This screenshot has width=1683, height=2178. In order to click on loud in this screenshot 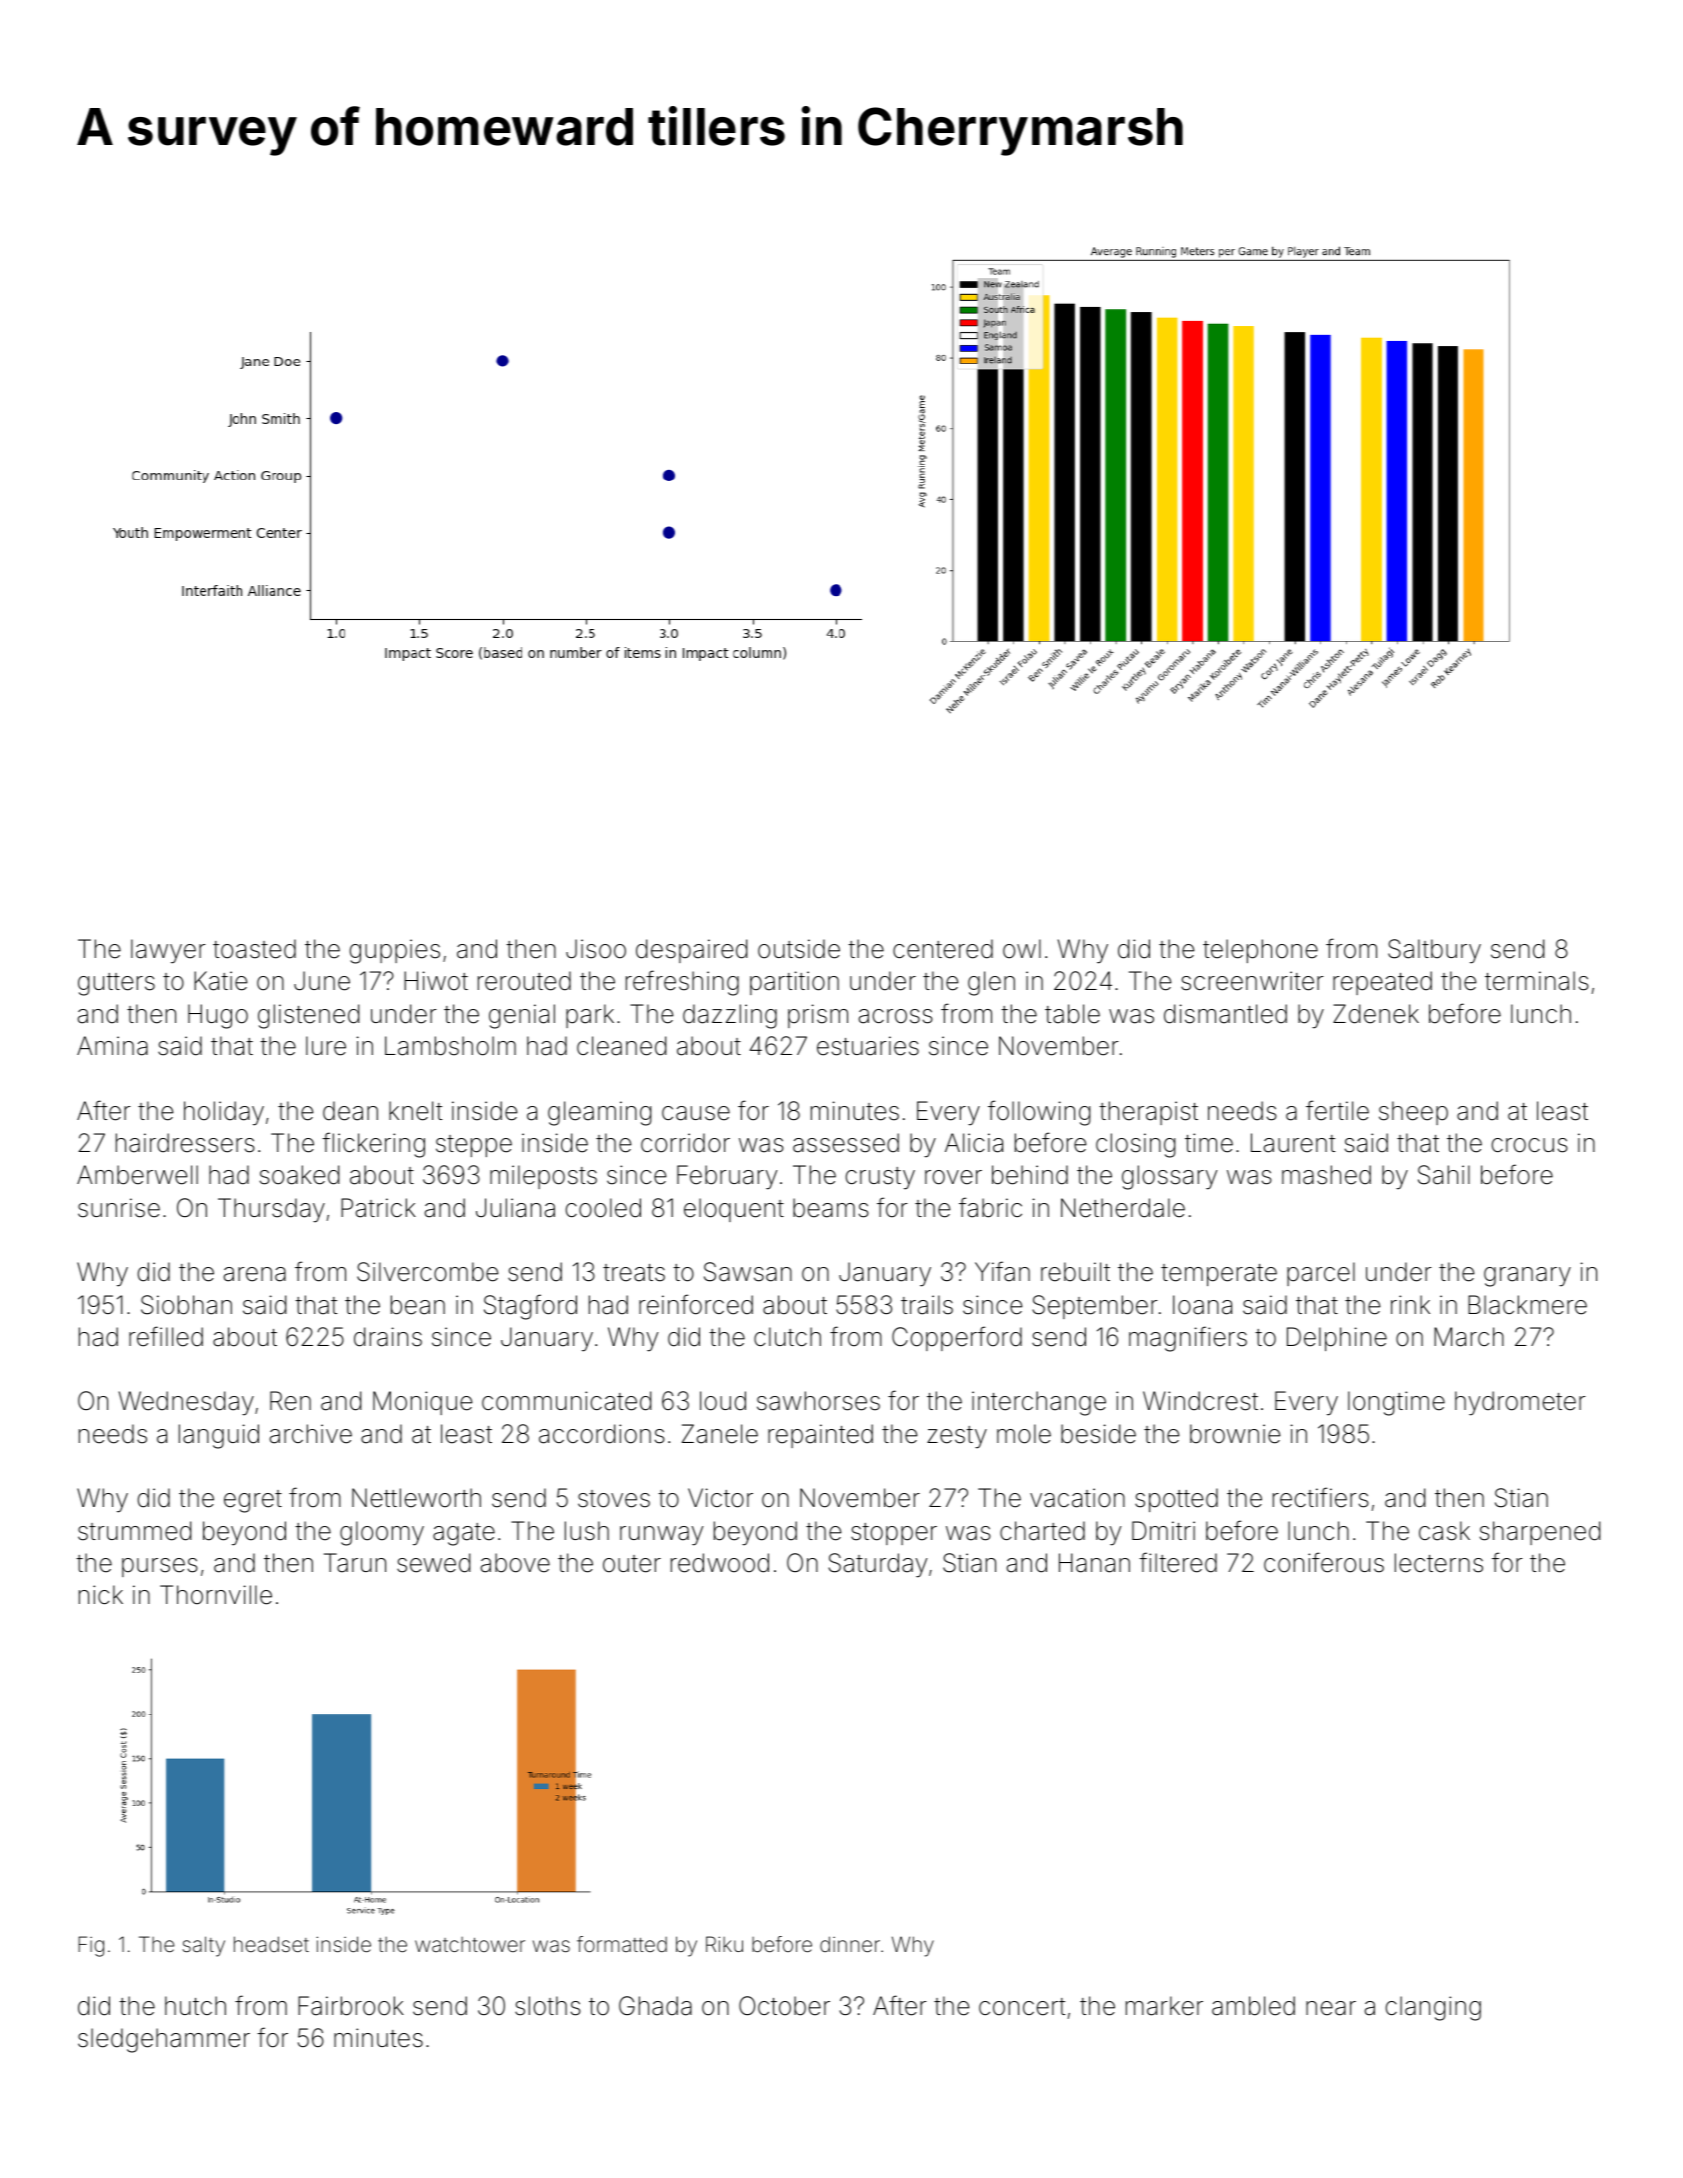, I will do `click(723, 1401)`.
